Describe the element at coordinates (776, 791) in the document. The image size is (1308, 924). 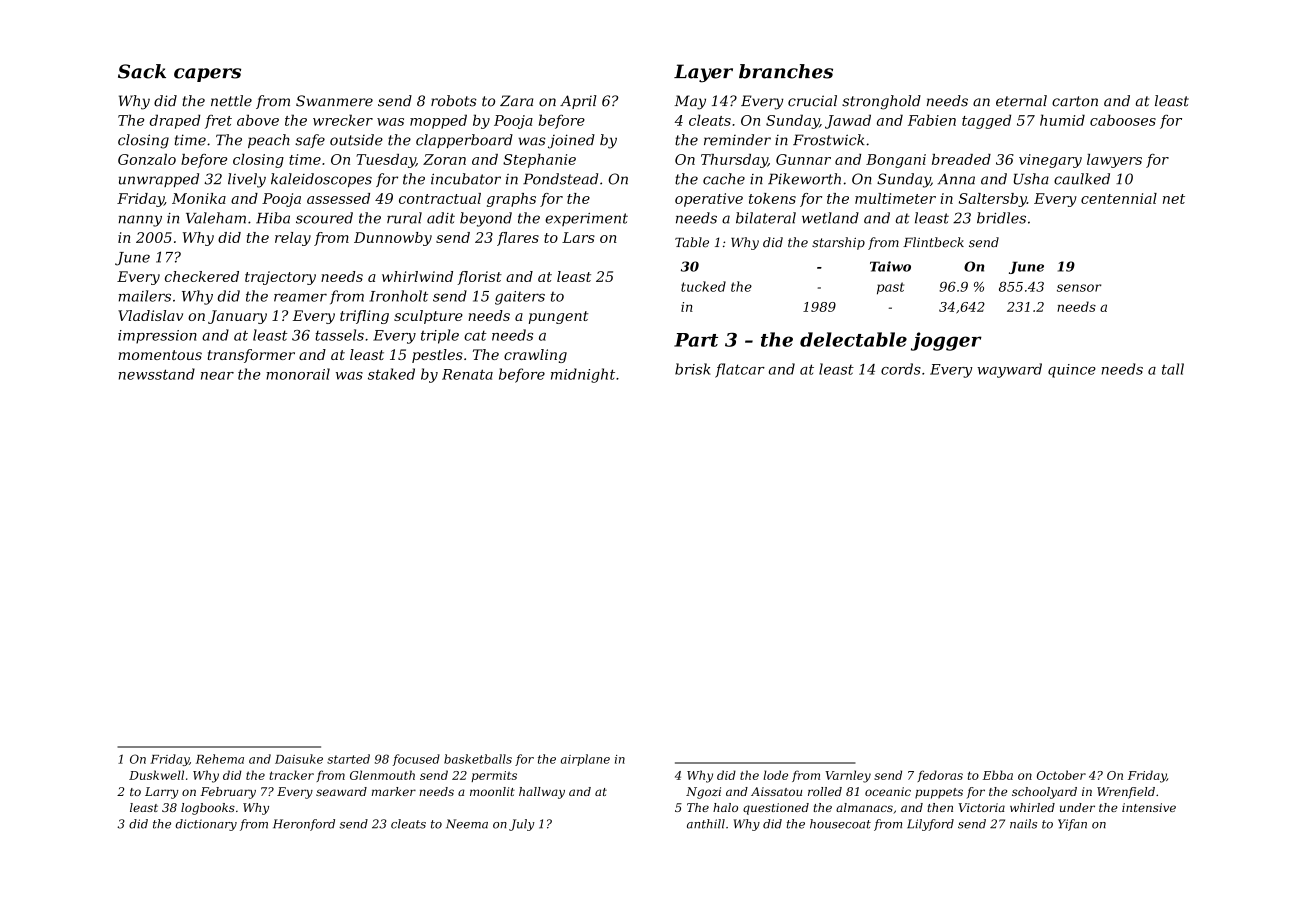
I see `Aissatou` at that location.
